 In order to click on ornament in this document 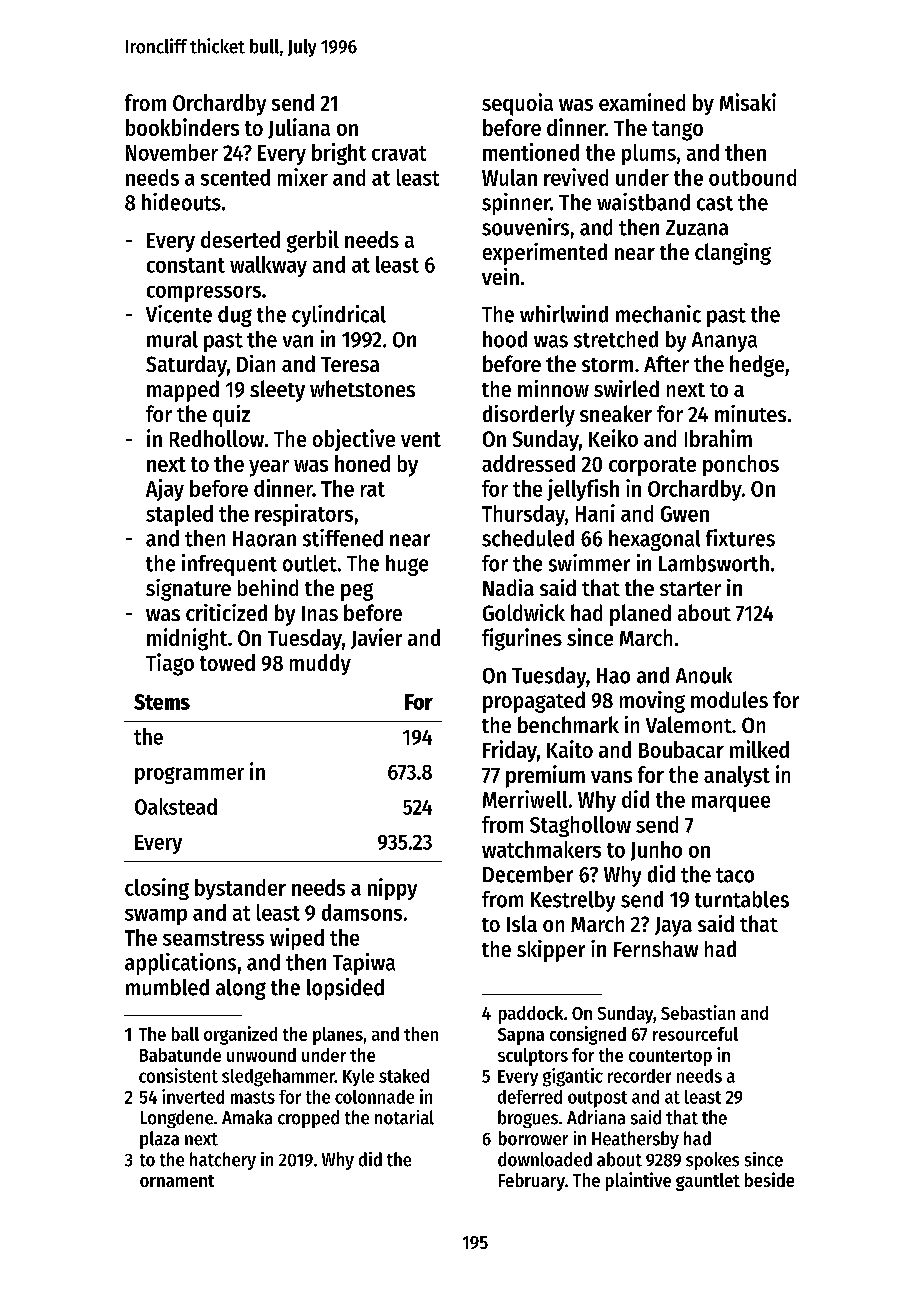, I will do `click(177, 1181)`.
